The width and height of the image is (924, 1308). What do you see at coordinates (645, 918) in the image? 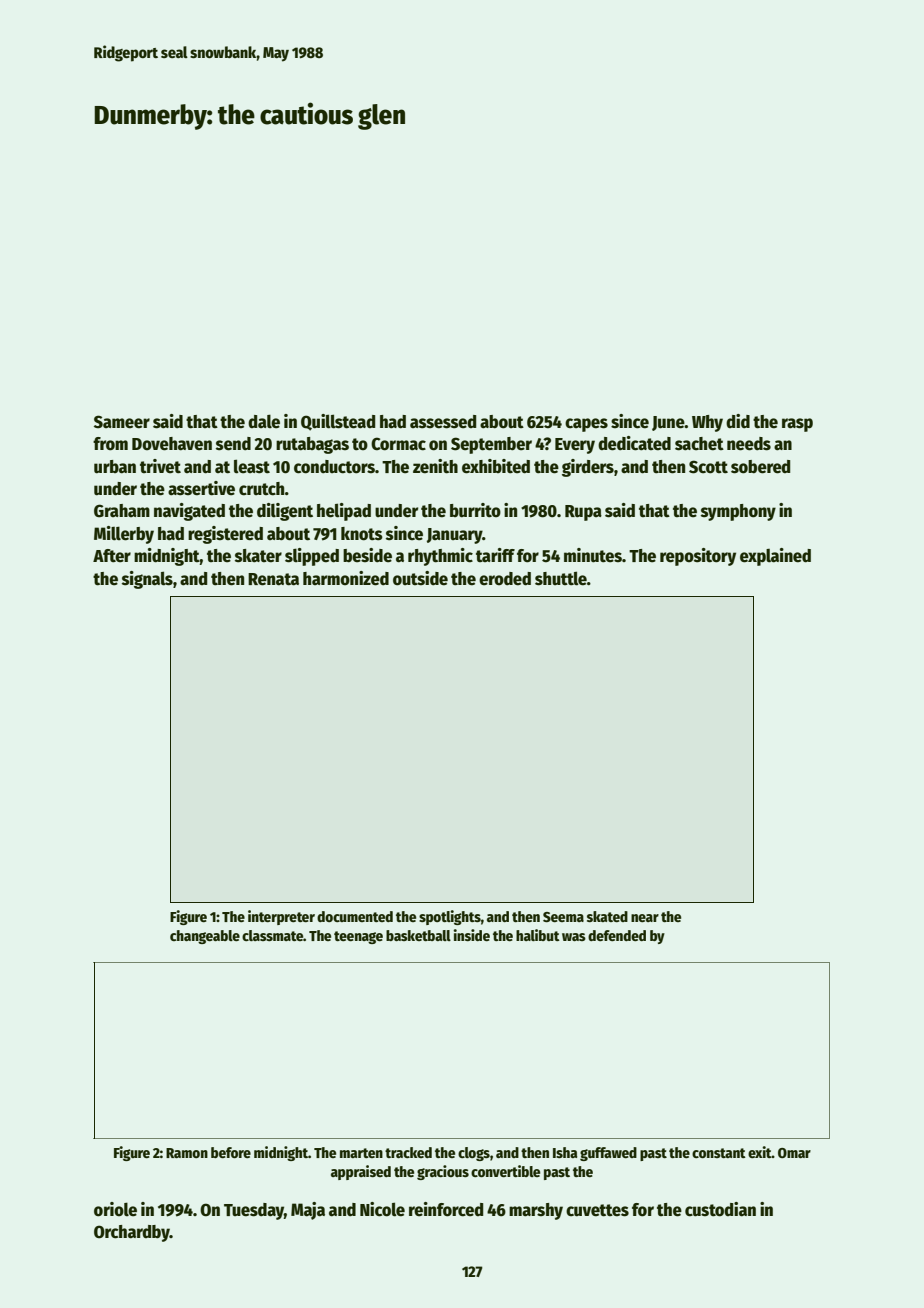
I see `near` at bounding box center [645, 918].
